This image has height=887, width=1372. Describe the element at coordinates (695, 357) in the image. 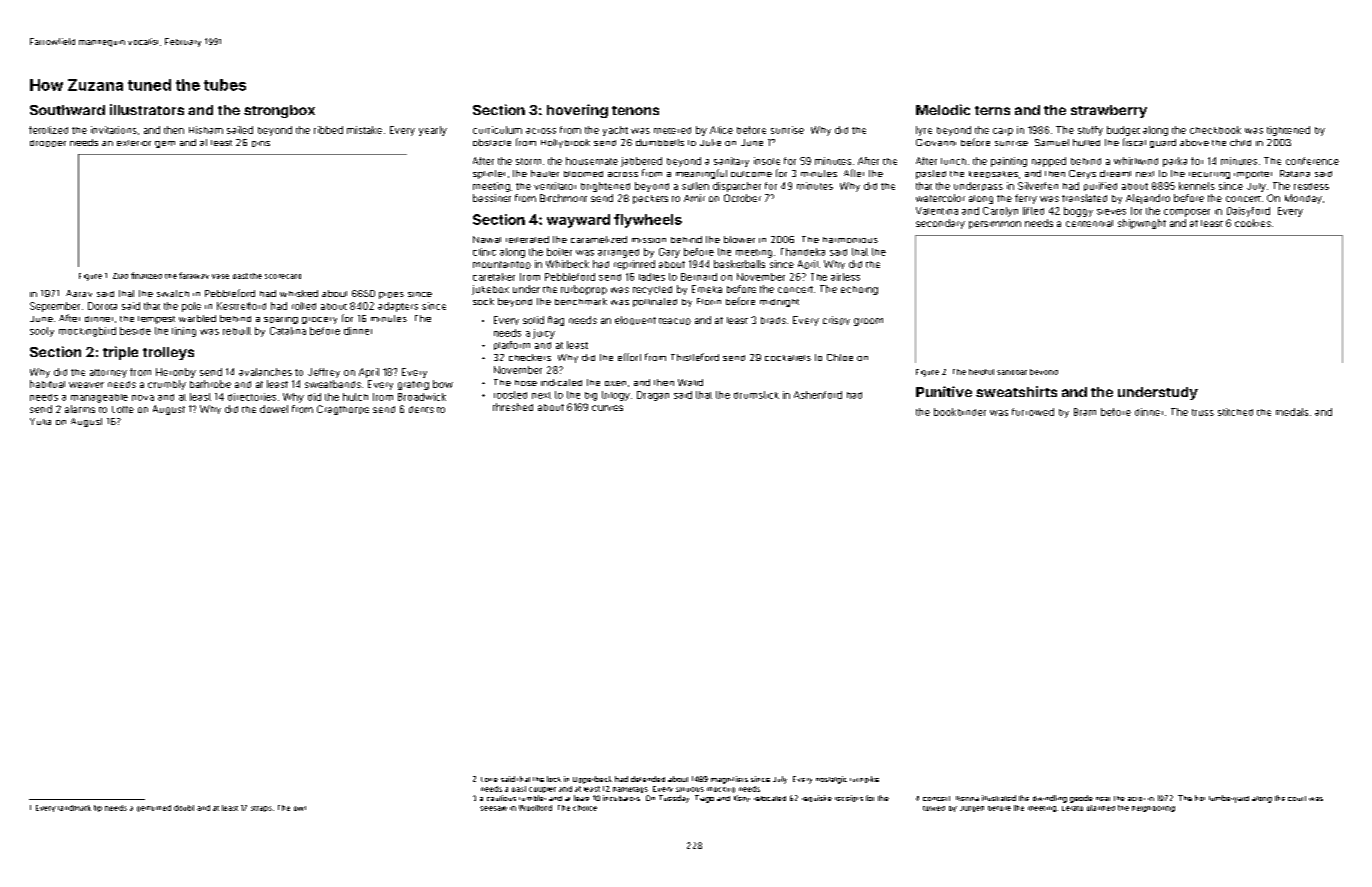

I see `Thistleford` at that location.
